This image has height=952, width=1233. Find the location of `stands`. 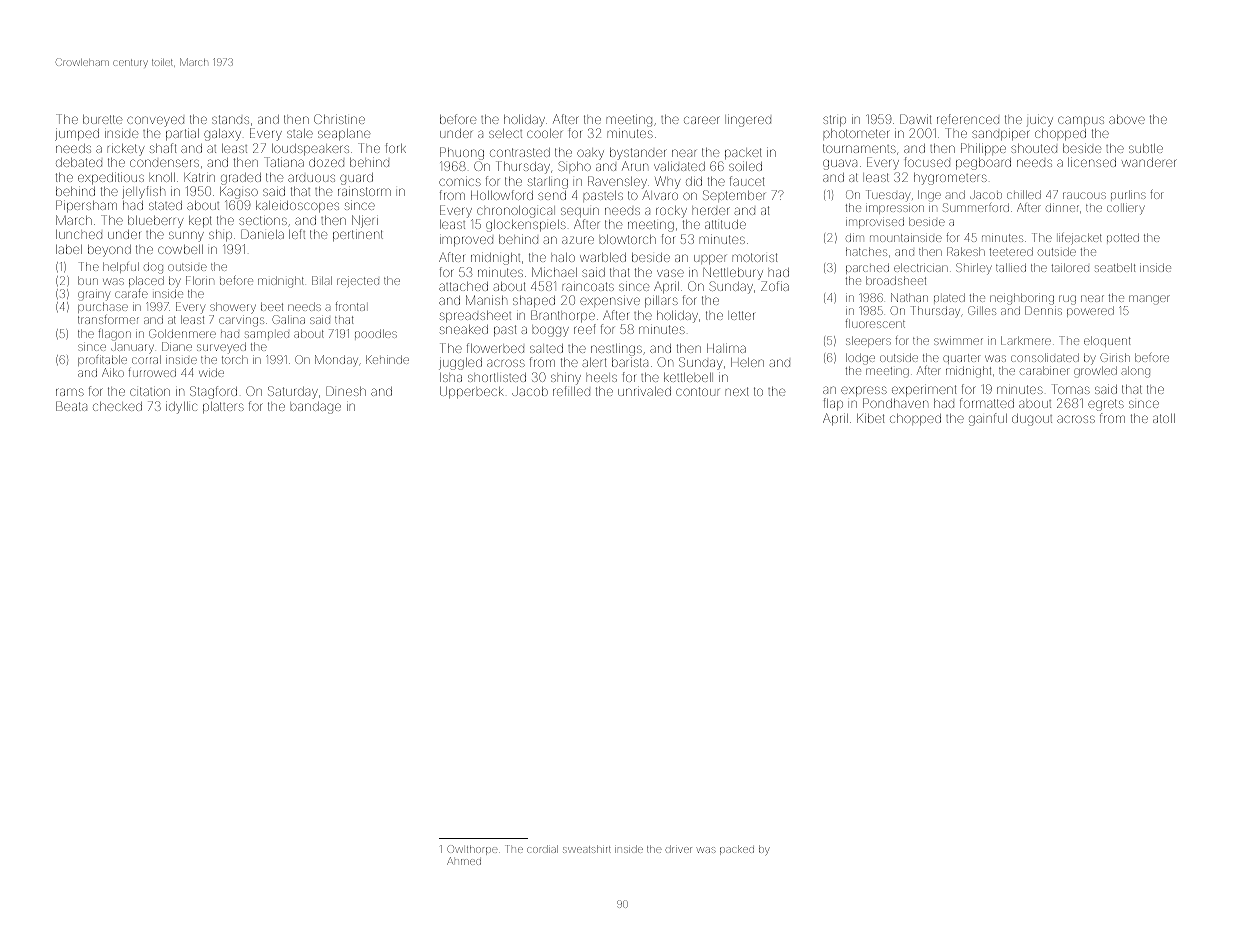

stands is located at coordinates (230, 119).
